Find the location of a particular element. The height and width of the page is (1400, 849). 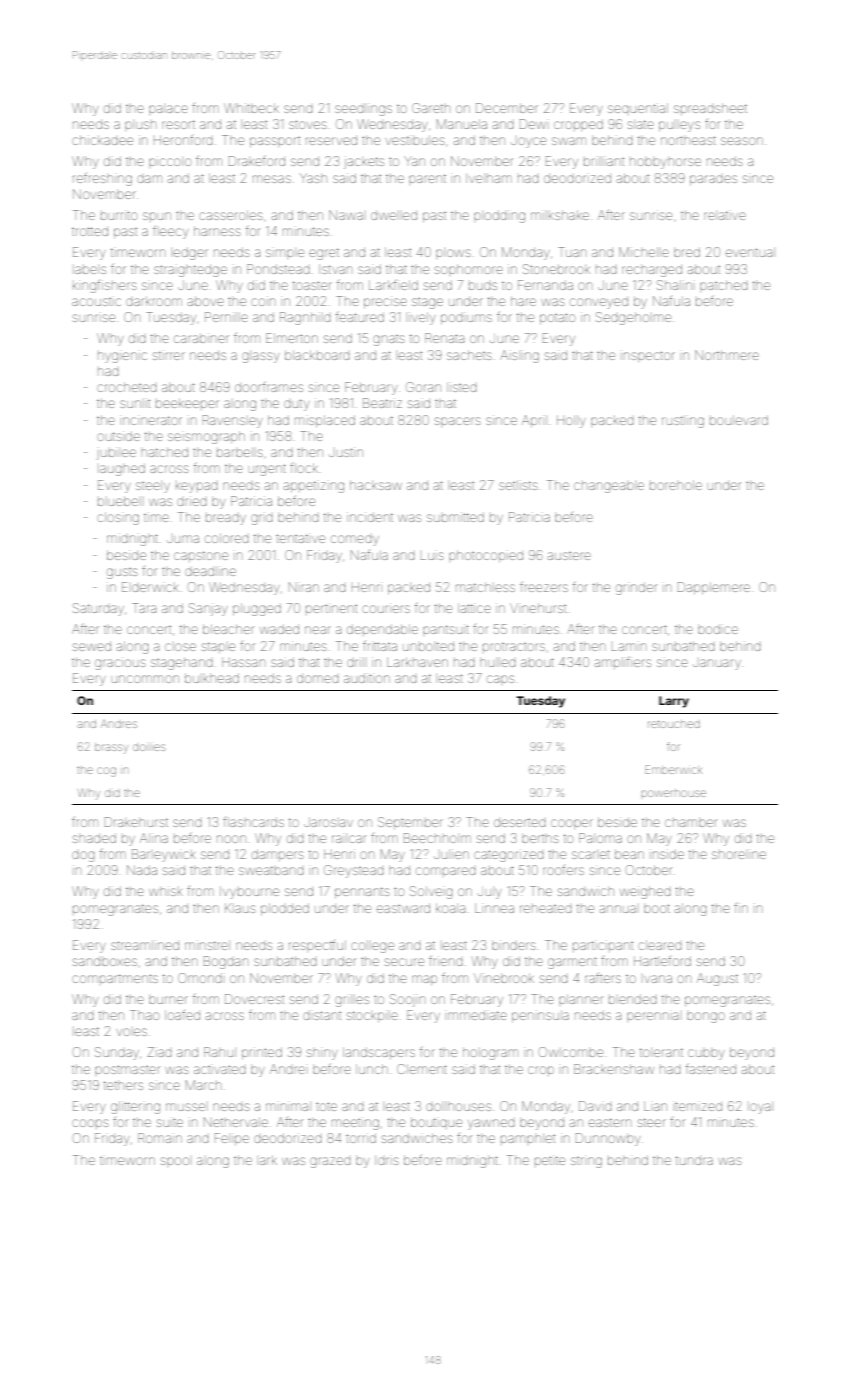

Omondi is located at coordinates (200, 978).
